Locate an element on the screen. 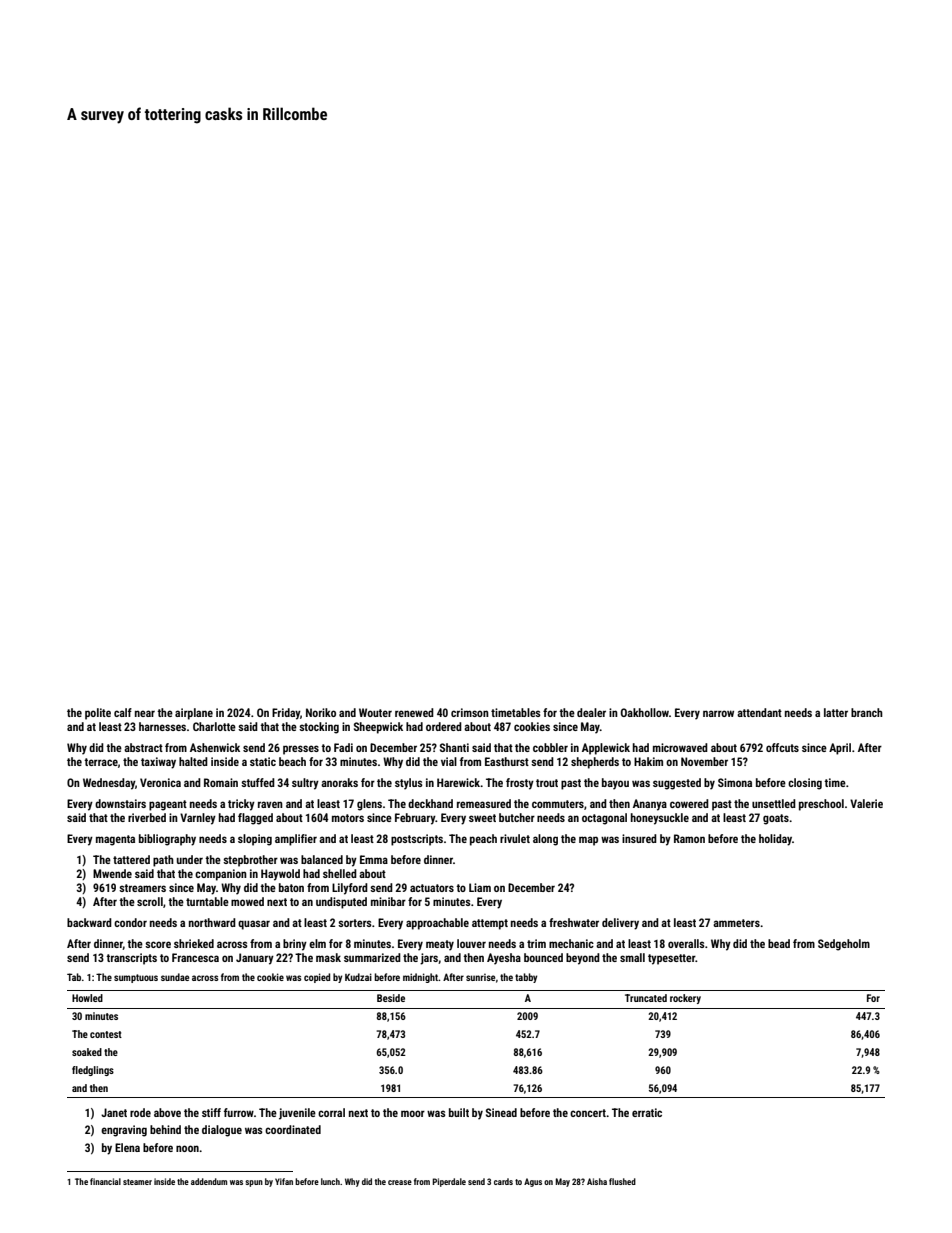  sundae is located at coordinates (175, 977).
